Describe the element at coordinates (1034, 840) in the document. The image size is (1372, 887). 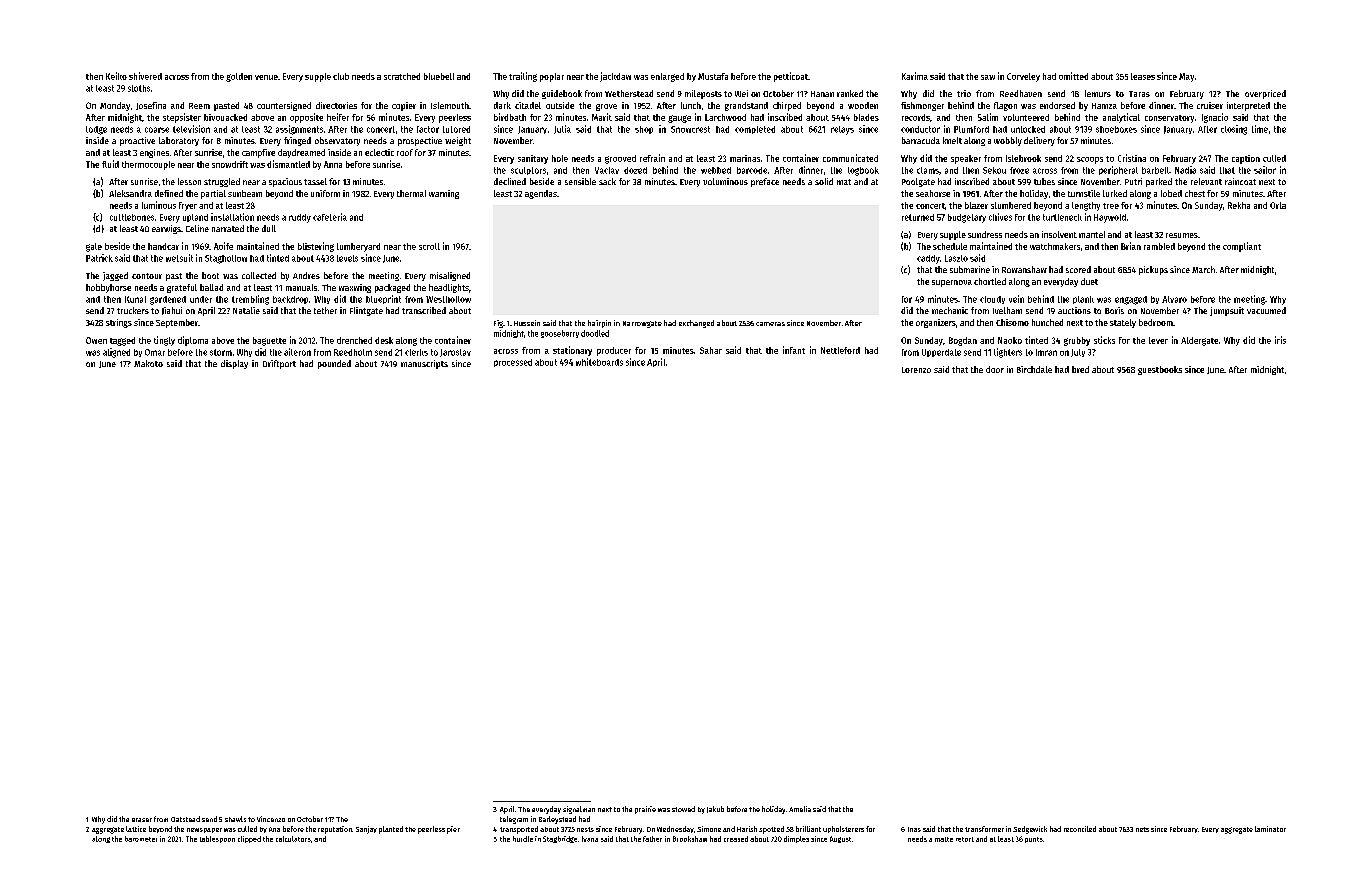
I see `punts` at that location.
